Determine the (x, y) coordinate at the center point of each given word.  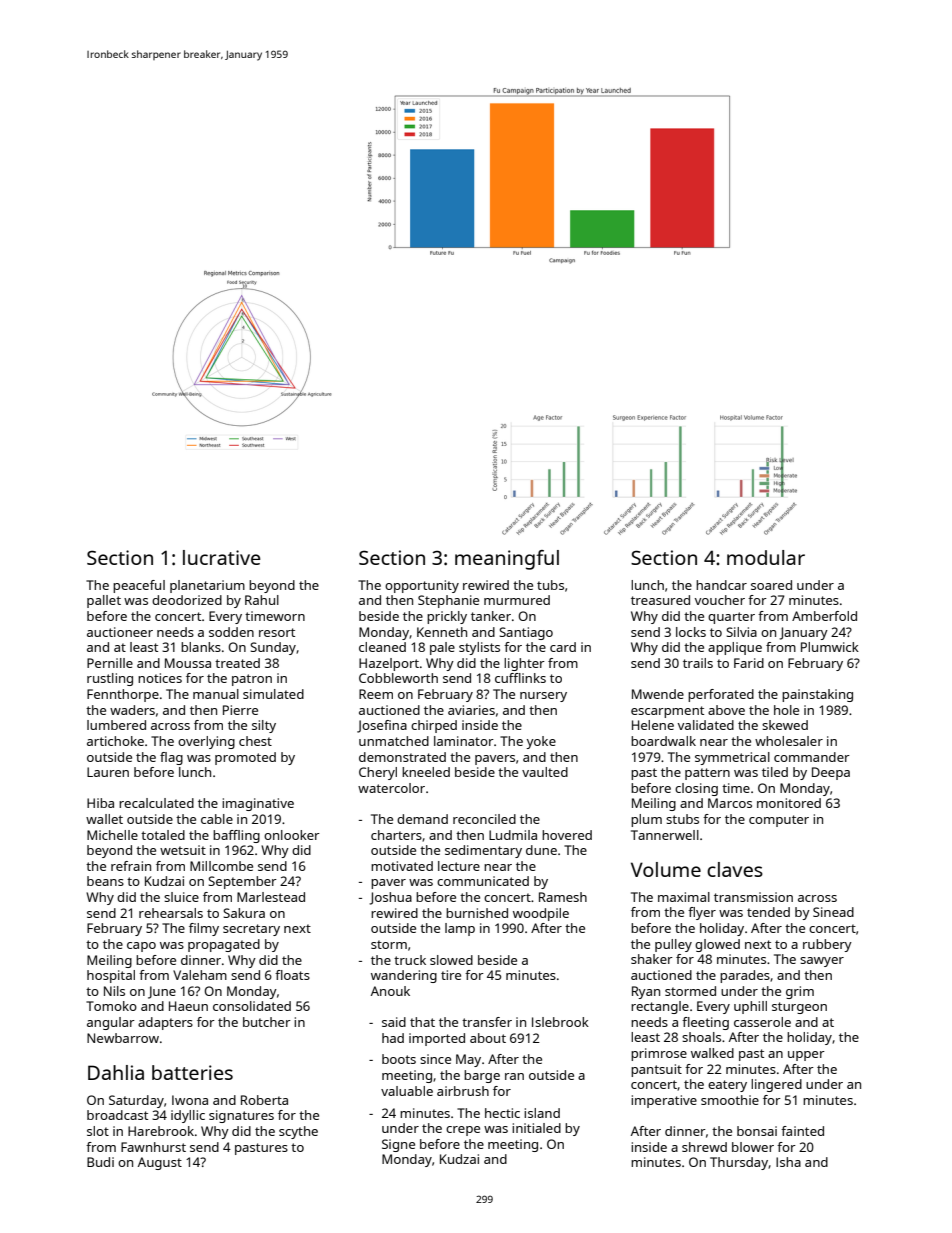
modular (766, 557)
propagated (224, 945)
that (422, 1022)
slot (98, 1131)
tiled (775, 772)
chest (255, 741)
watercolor (391, 788)
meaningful (507, 560)
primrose (659, 1054)
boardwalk (663, 741)
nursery (543, 697)
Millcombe (221, 866)
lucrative (222, 557)
